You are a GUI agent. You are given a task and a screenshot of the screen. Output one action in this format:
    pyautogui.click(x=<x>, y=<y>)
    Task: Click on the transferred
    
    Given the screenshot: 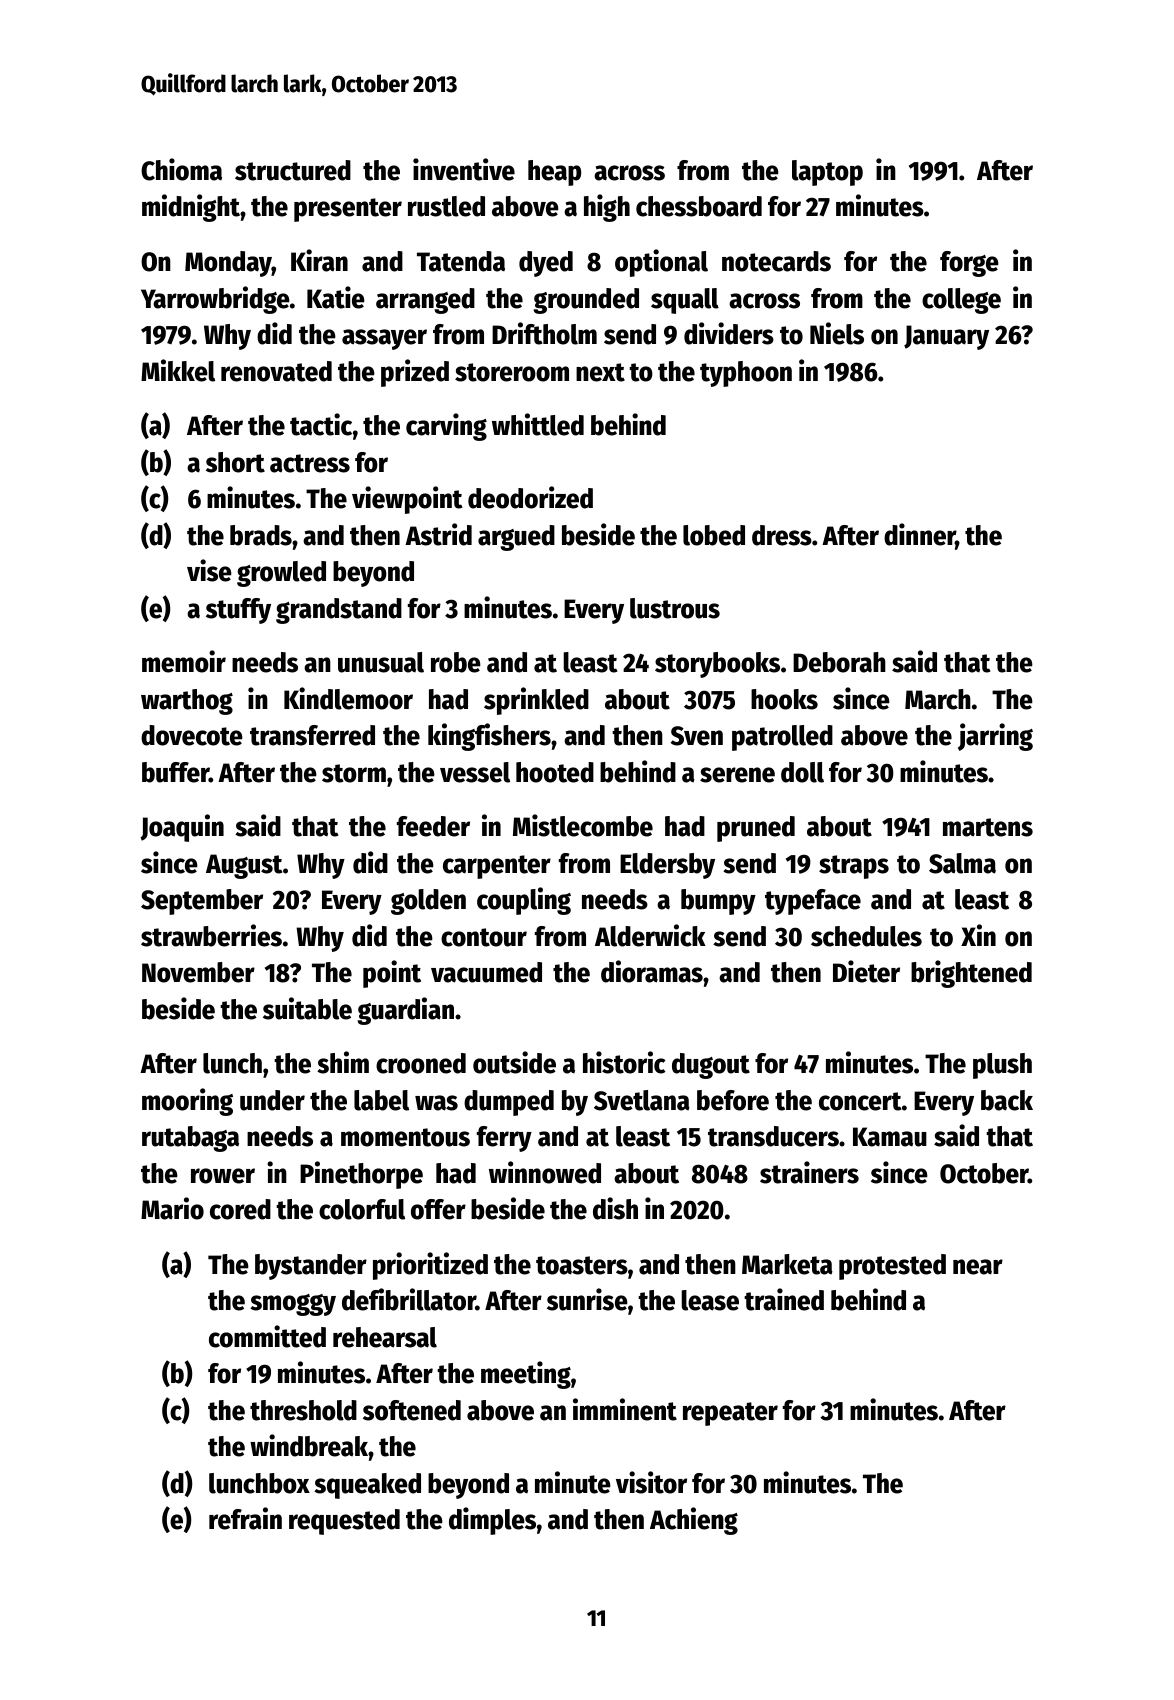 What is the action you would take?
    pyautogui.click(x=312, y=735)
